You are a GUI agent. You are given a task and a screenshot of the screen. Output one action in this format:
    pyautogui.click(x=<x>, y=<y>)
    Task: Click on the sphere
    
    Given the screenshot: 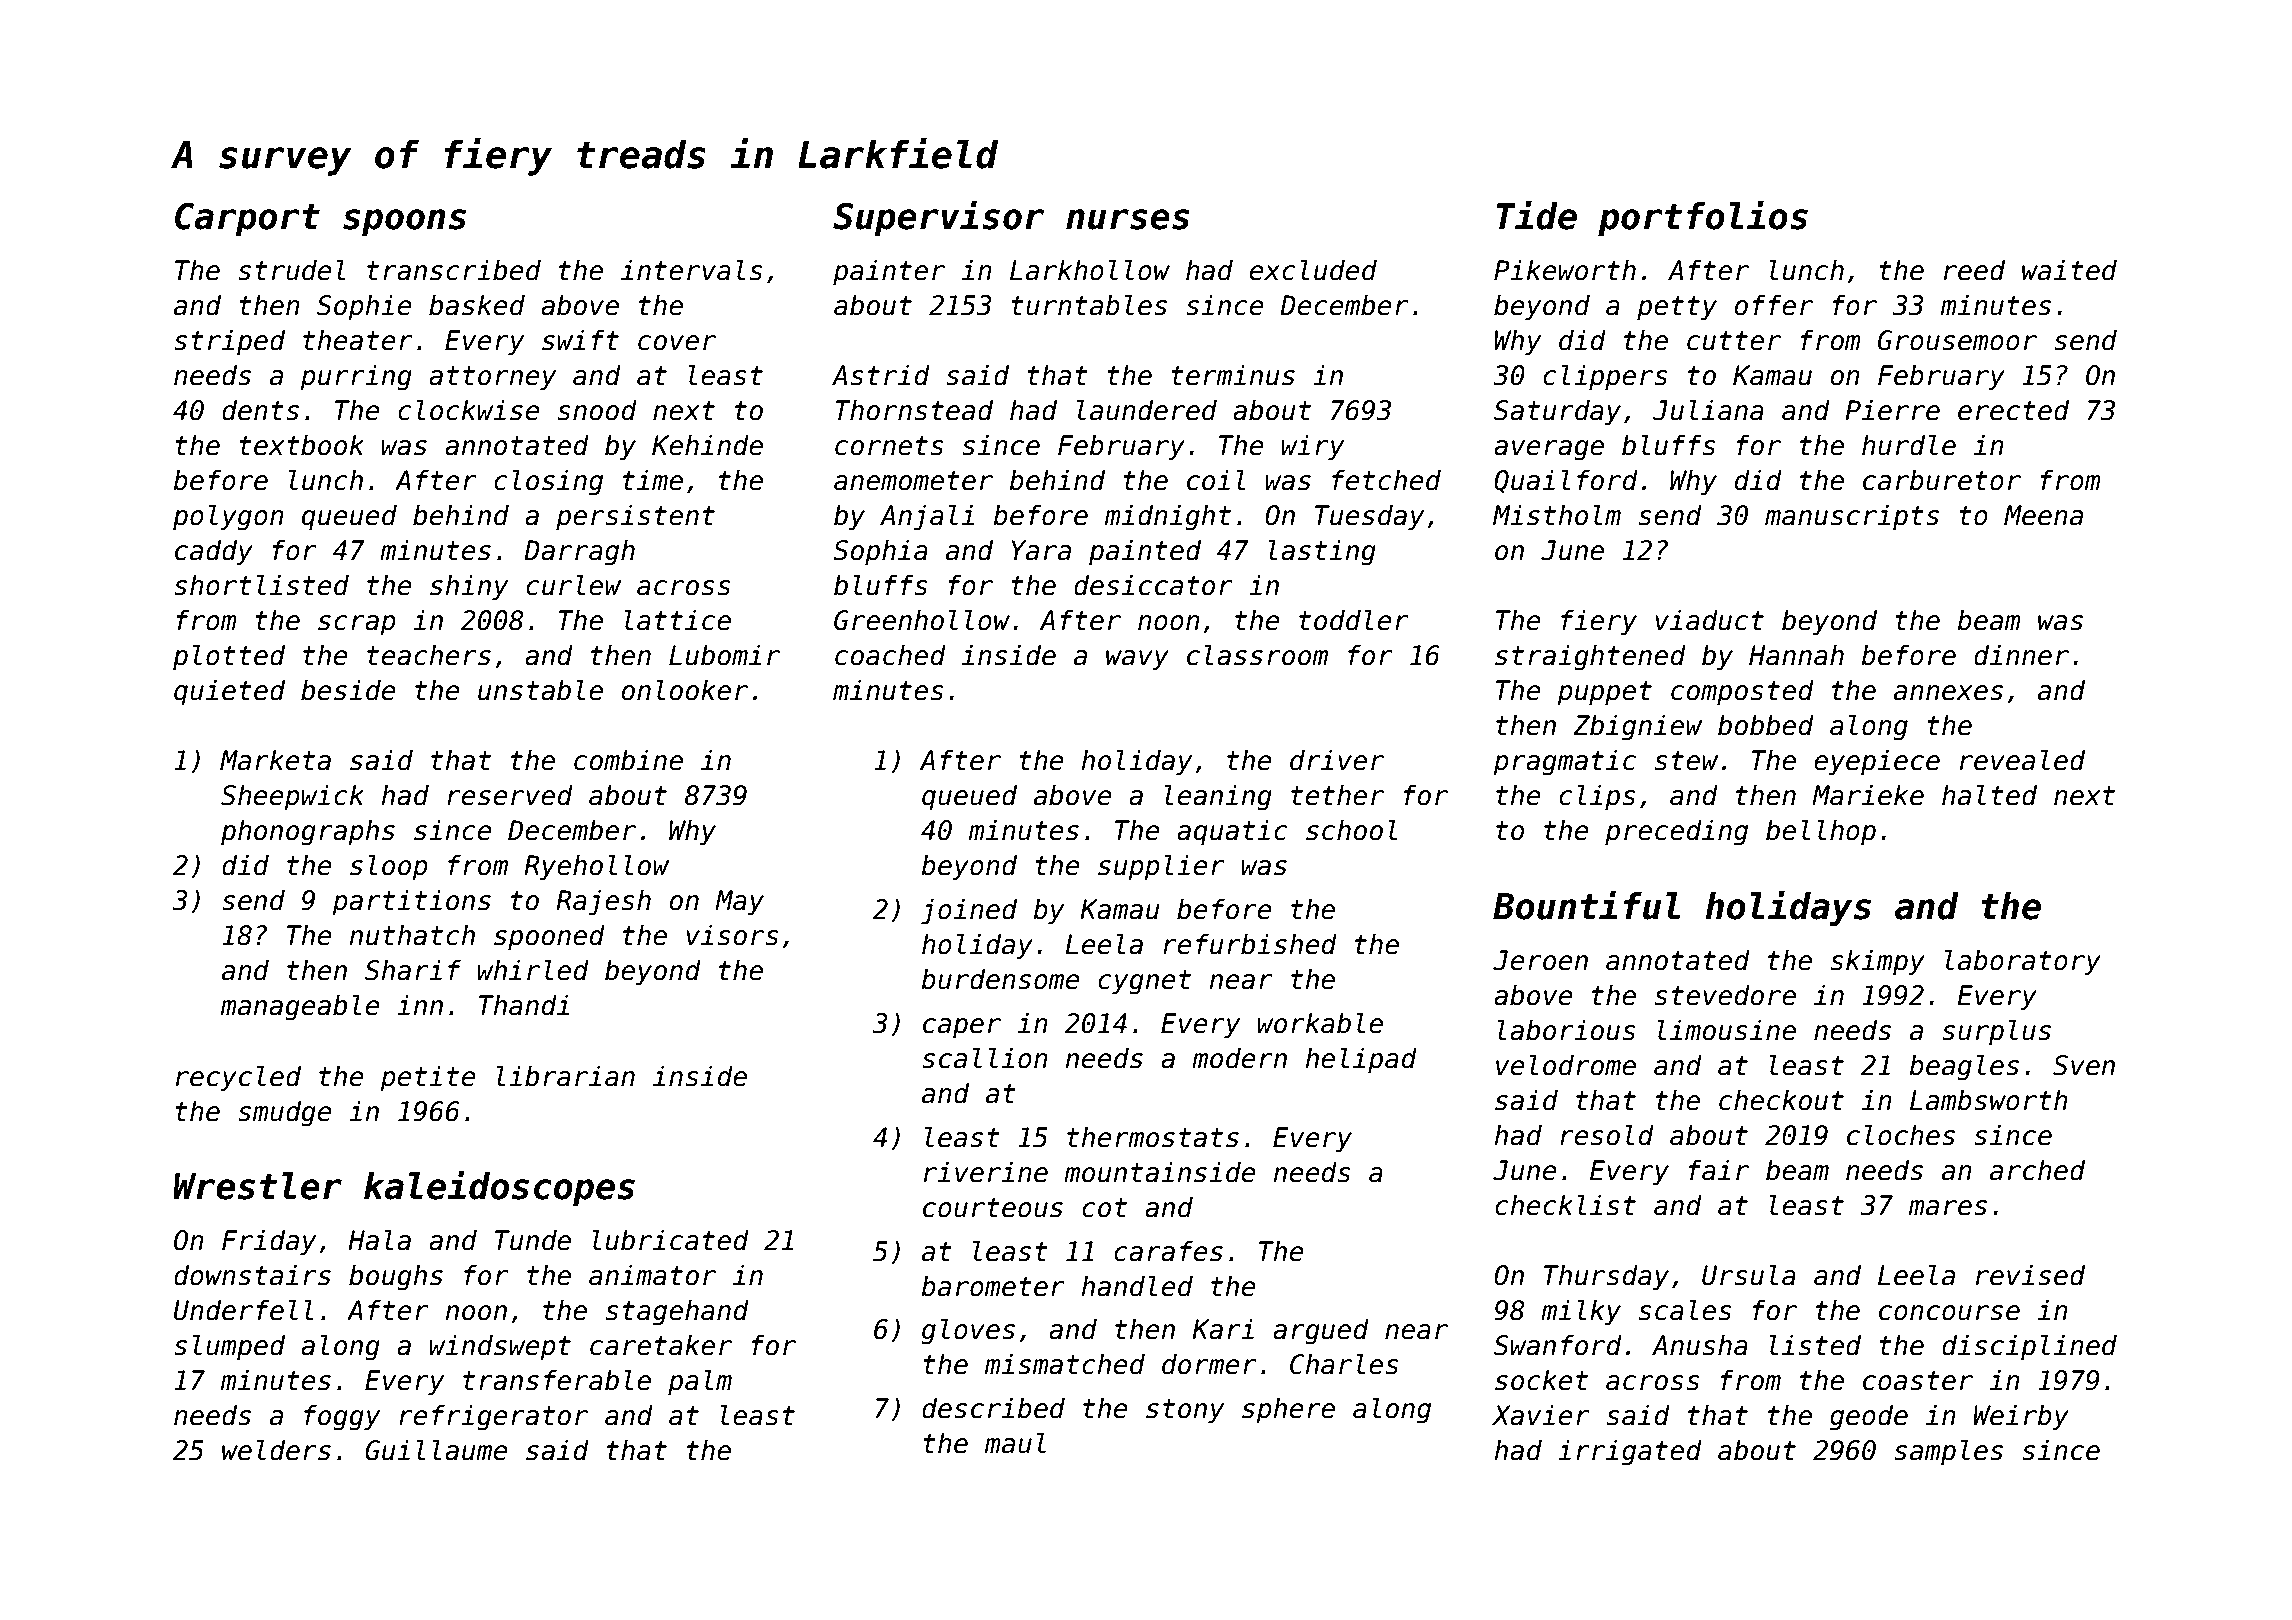 What is the action you would take?
    pyautogui.click(x=1288, y=1410)
